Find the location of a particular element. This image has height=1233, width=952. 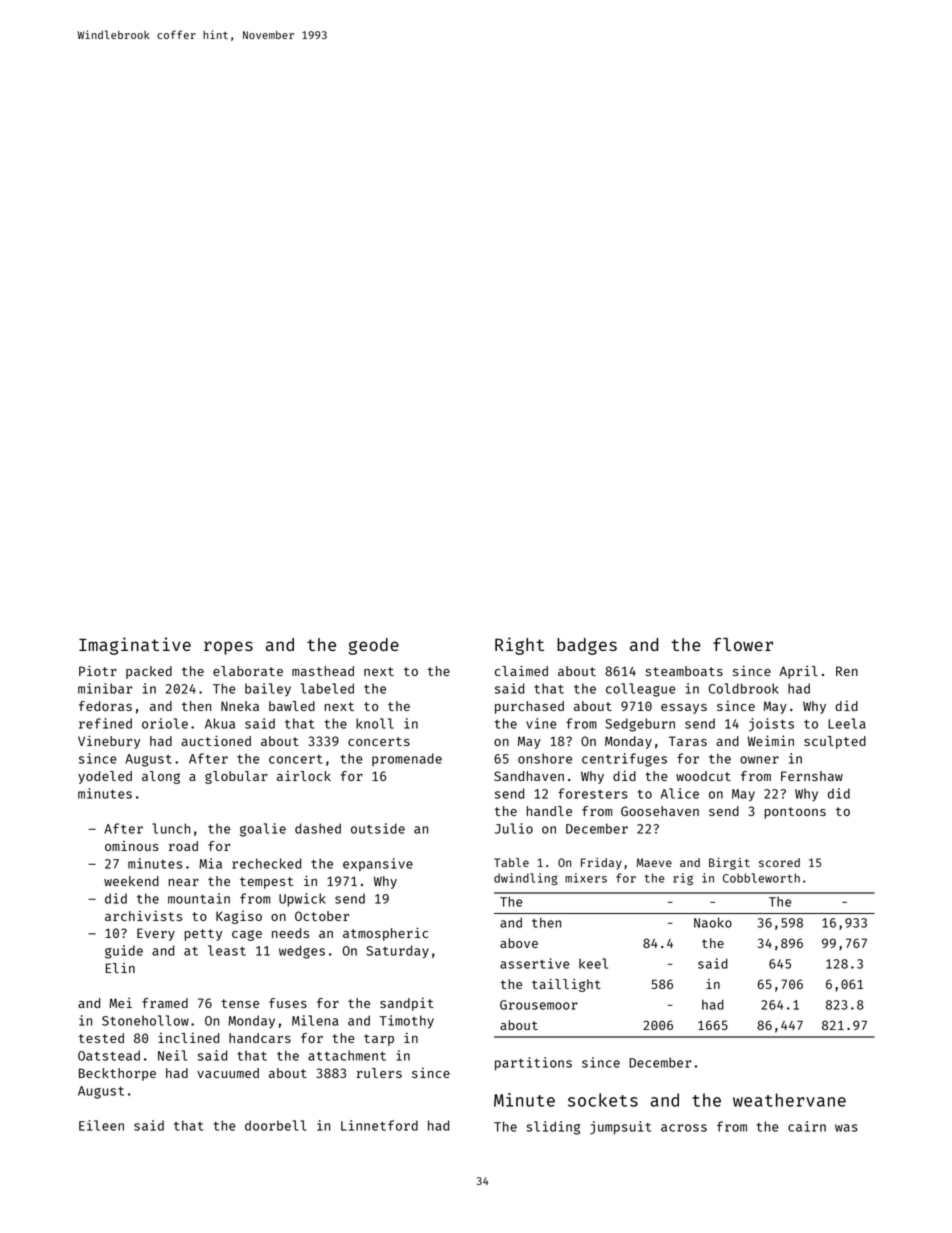

centrifuges is located at coordinates (624, 760).
